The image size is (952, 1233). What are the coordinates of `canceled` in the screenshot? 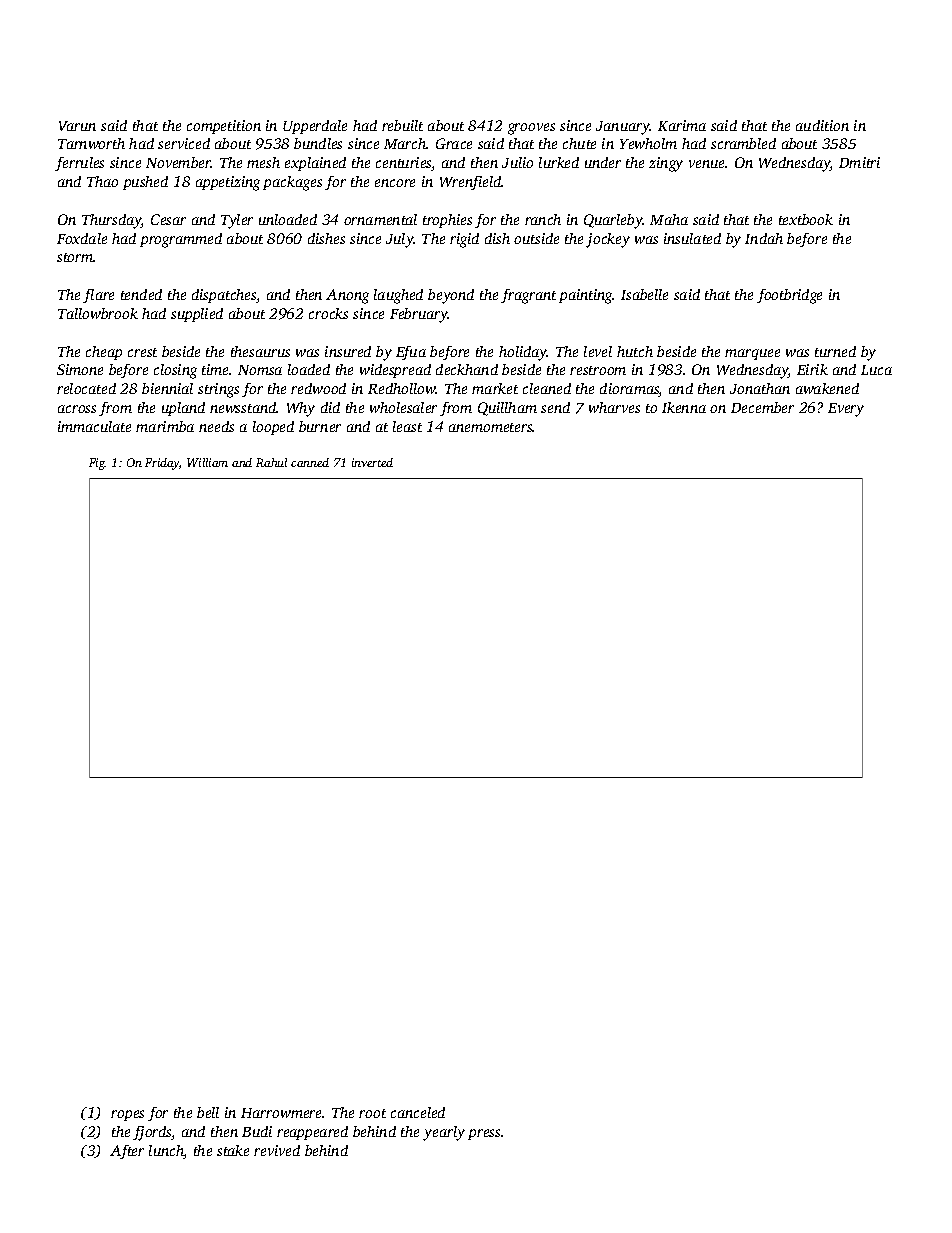 It's located at (418, 1112).
